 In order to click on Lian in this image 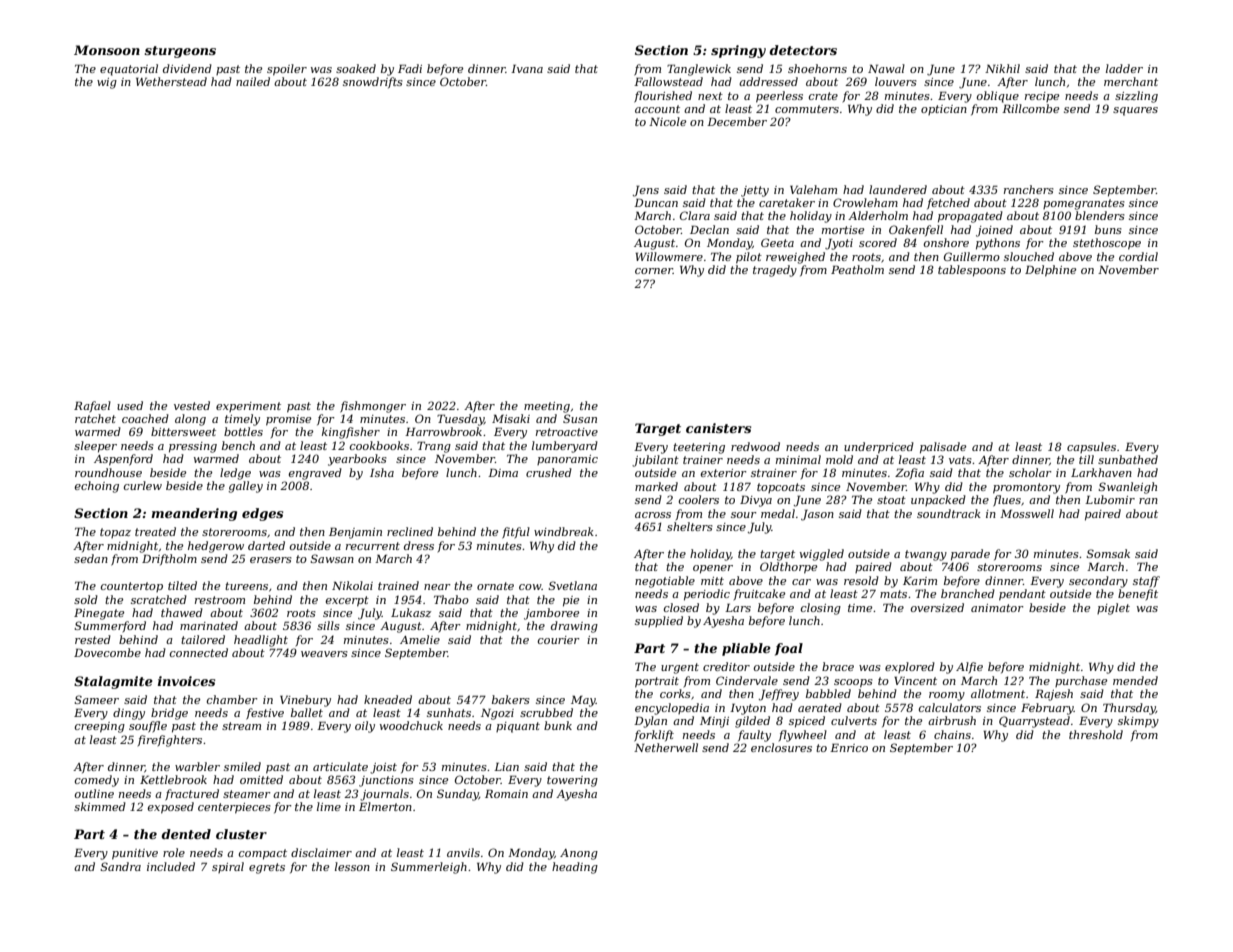, I will do `click(506, 766)`.
